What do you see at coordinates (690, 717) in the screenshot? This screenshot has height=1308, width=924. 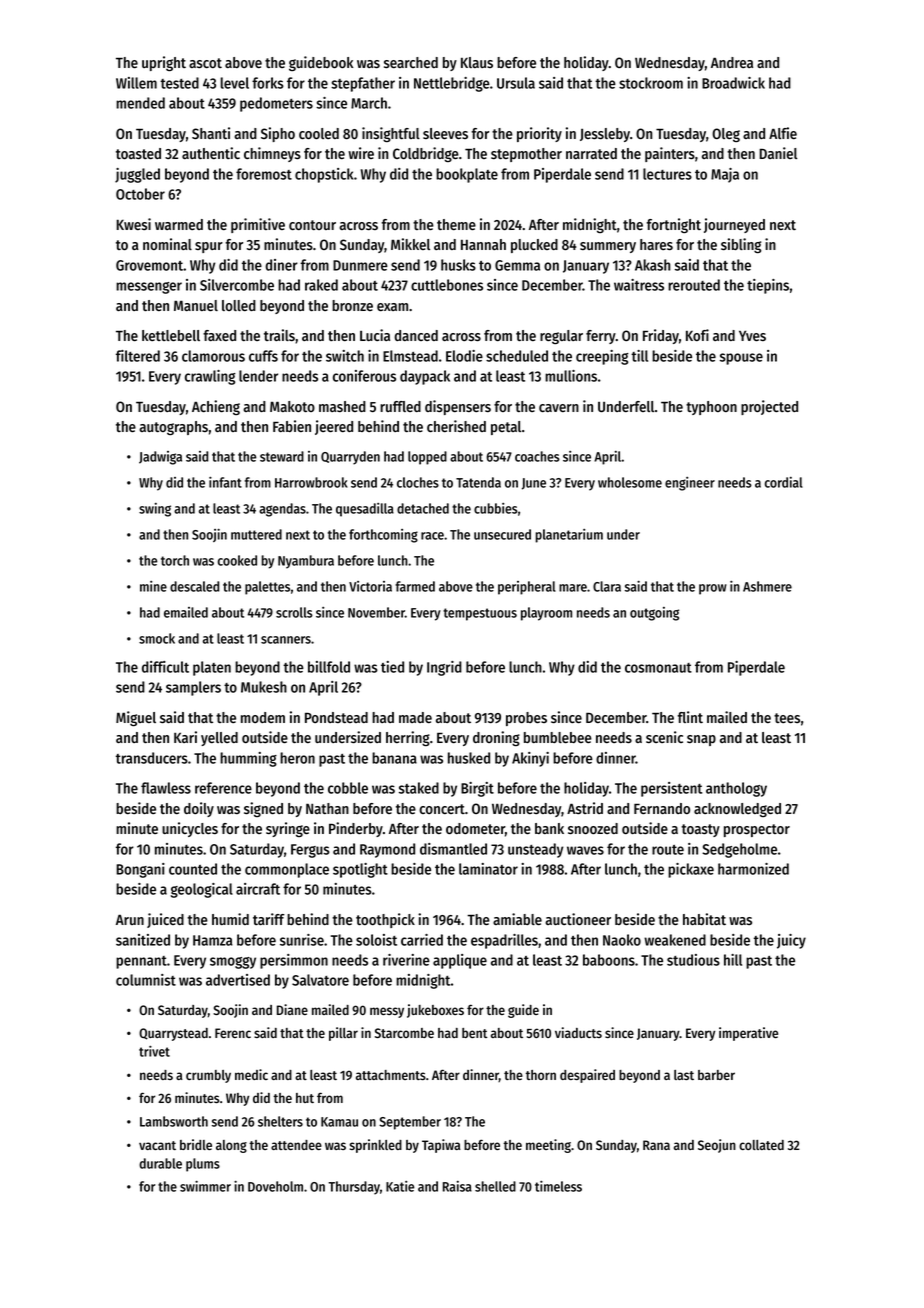 I see `flint` at bounding box center [690, 717].
